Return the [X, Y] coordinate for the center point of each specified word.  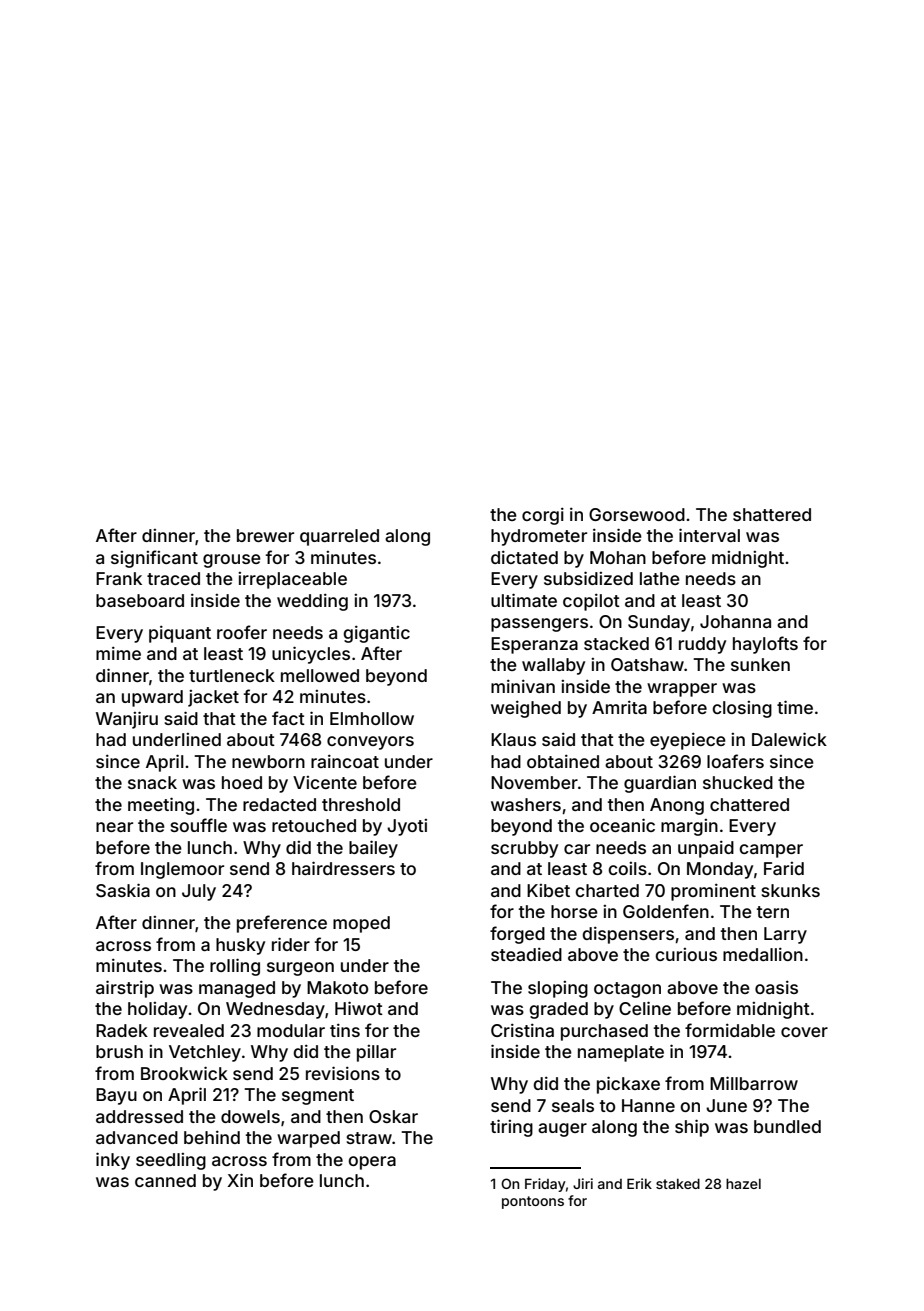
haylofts [765, 645]
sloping [558, 989]
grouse [232, 561]
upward [152, 698]
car [577, 849]
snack [152, 782]
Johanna [735, 621]
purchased [604, 1032]
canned [165, 1180]
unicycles [311, 655]
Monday [720, 870]
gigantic [376, 634]
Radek [122, 1030]
